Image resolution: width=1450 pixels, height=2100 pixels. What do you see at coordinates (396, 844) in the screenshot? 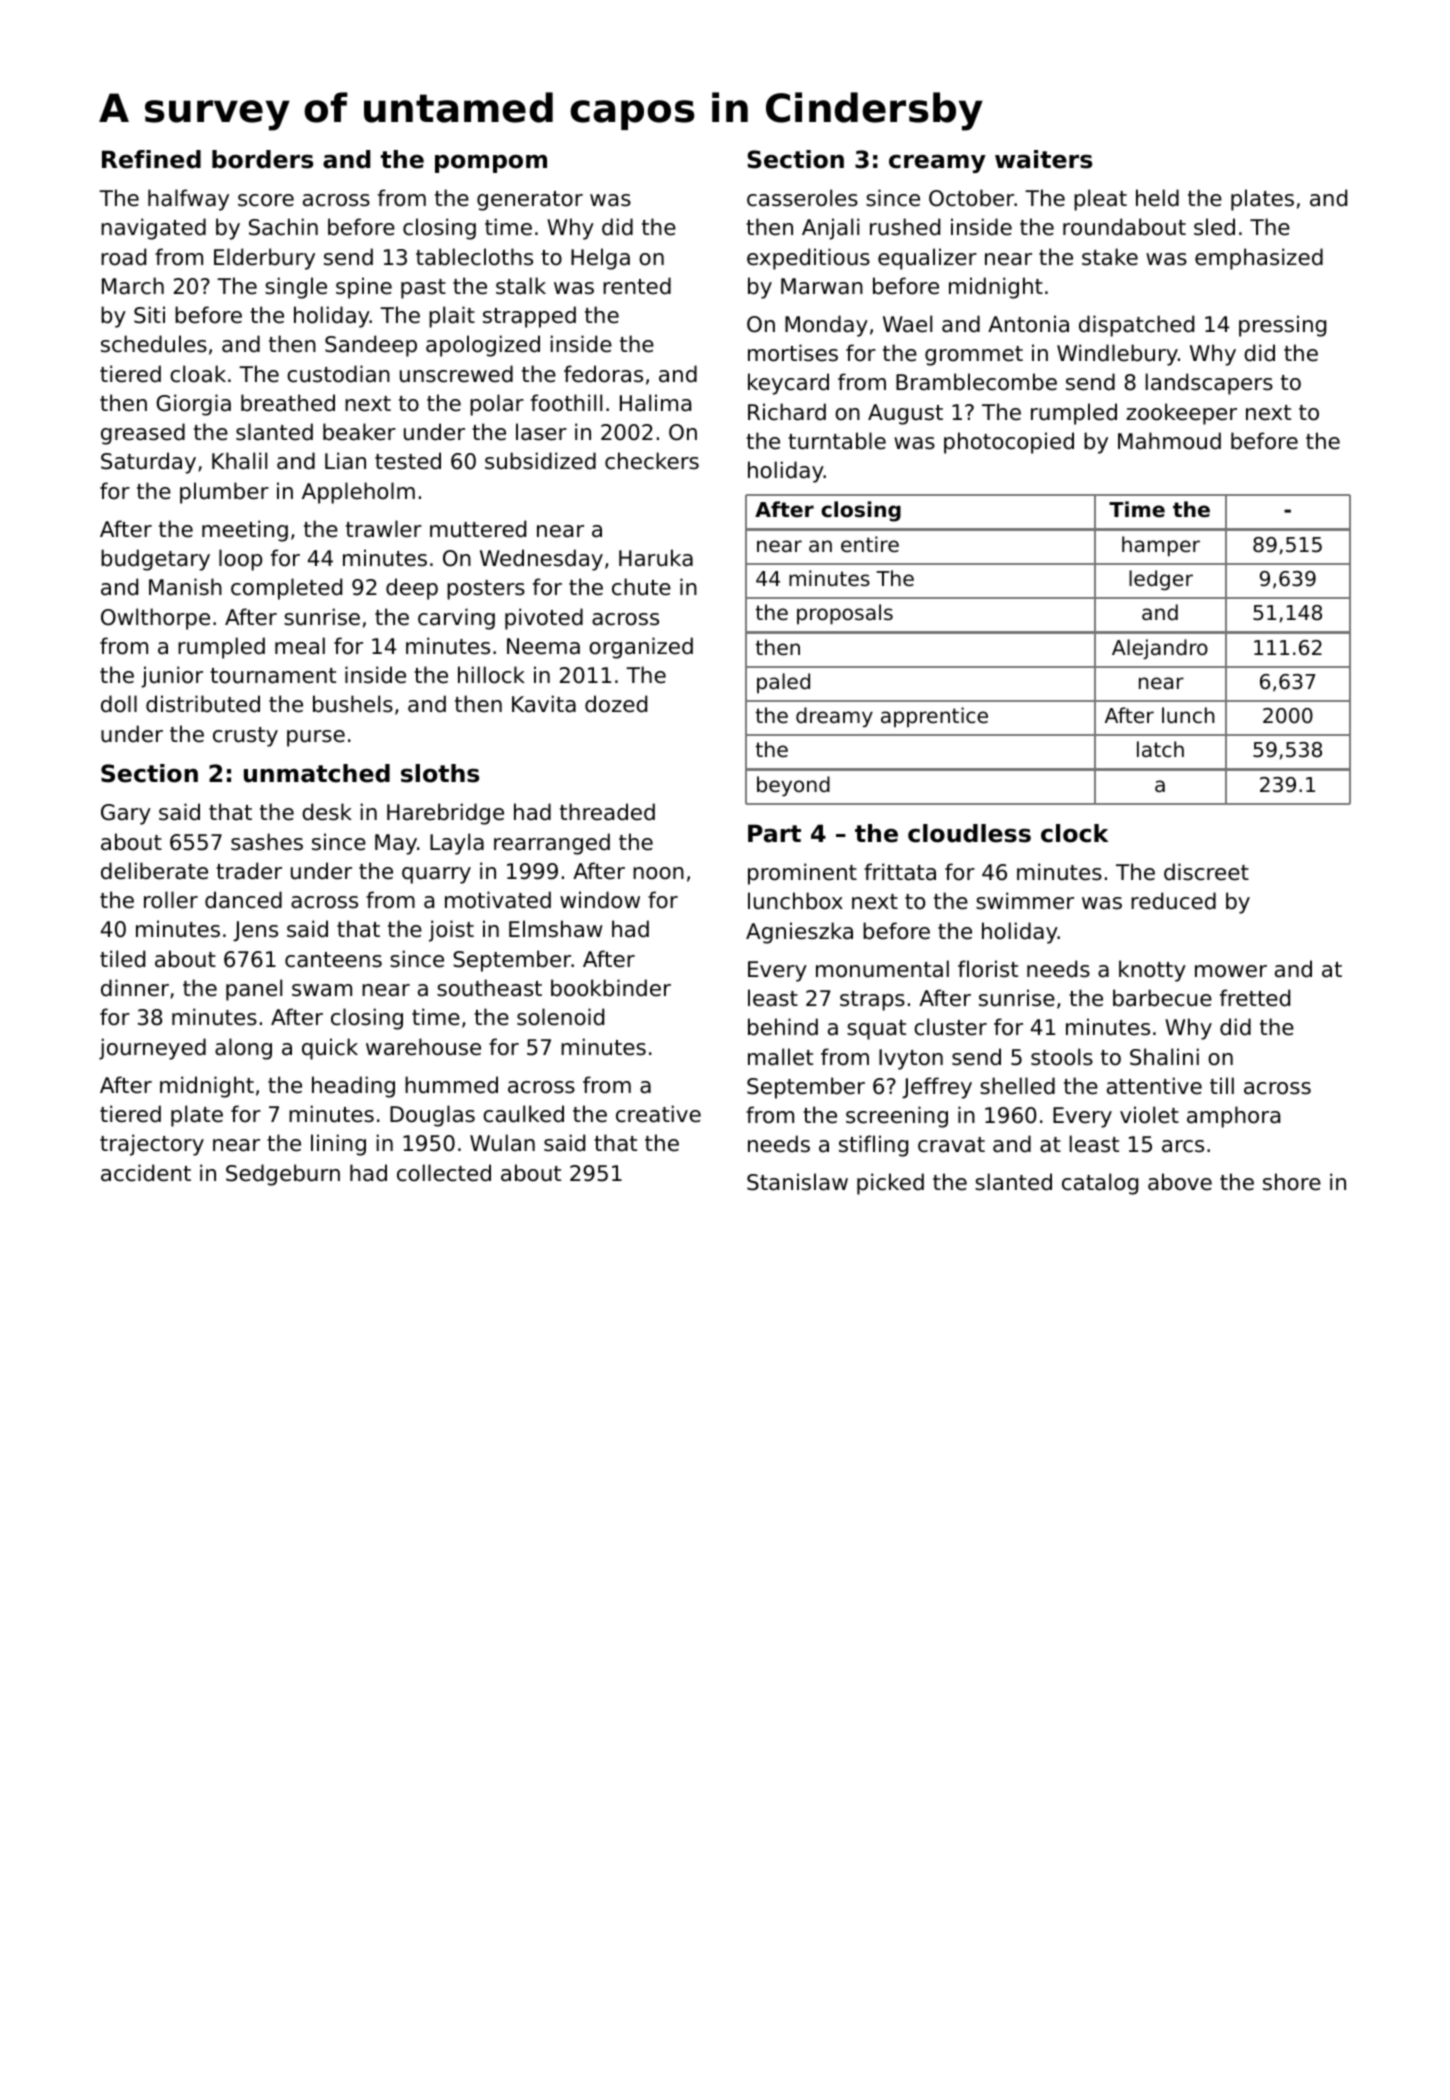
I see `May` at bounding box center [396, 844].
